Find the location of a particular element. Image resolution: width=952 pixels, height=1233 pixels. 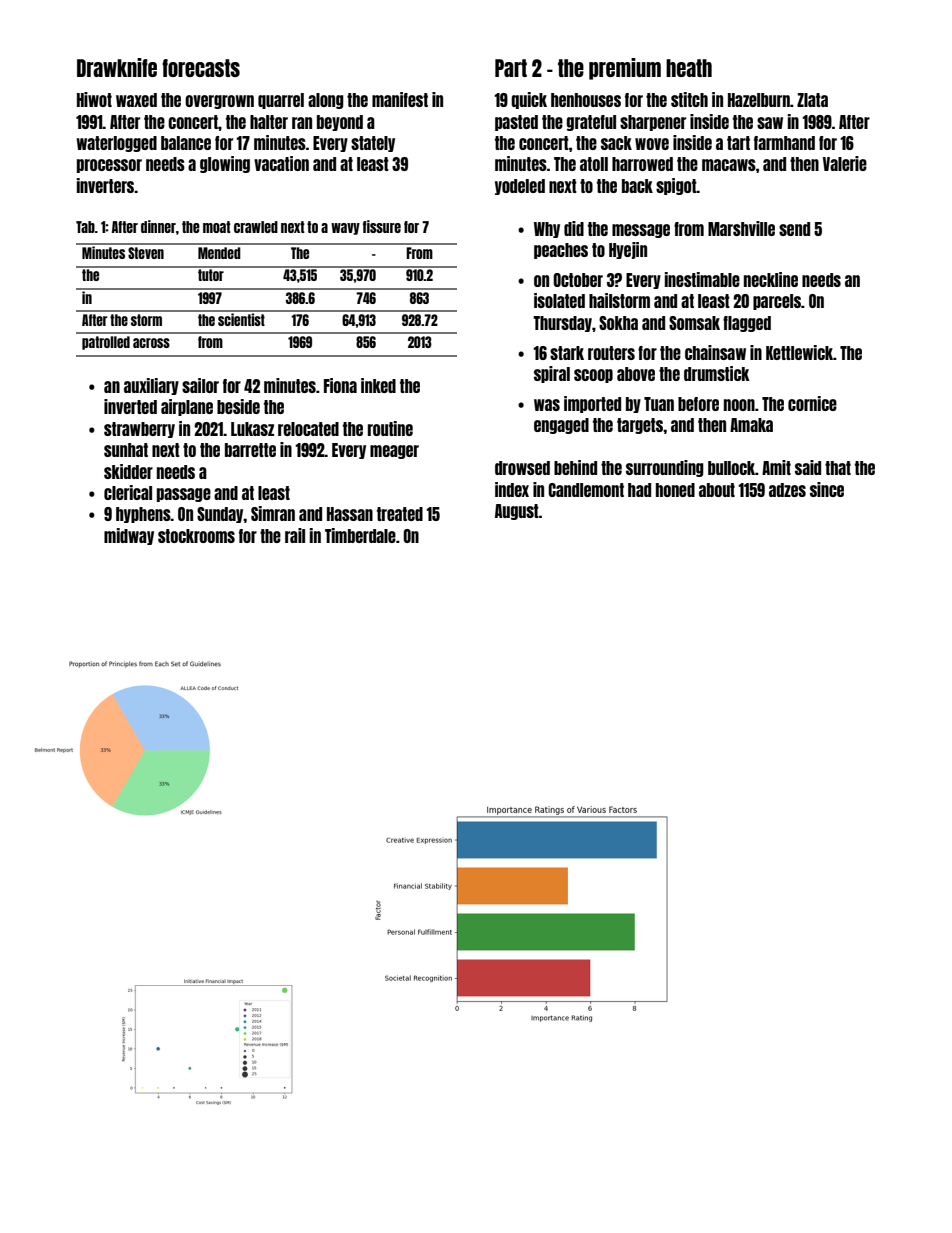

yodeled is located at coordinates (520, 187).
